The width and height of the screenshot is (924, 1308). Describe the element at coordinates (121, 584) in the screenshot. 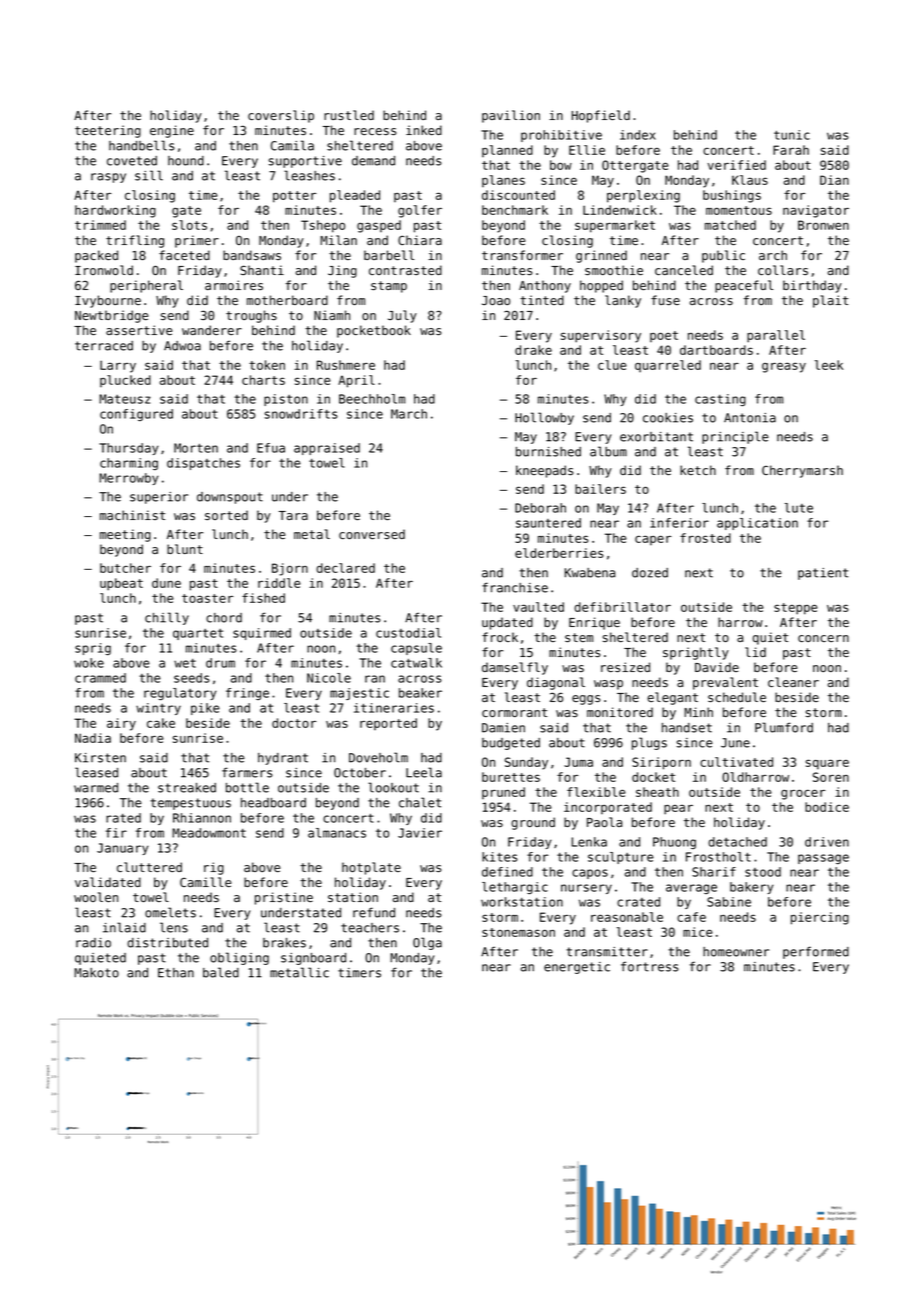

I see `upbeat` at that location.
